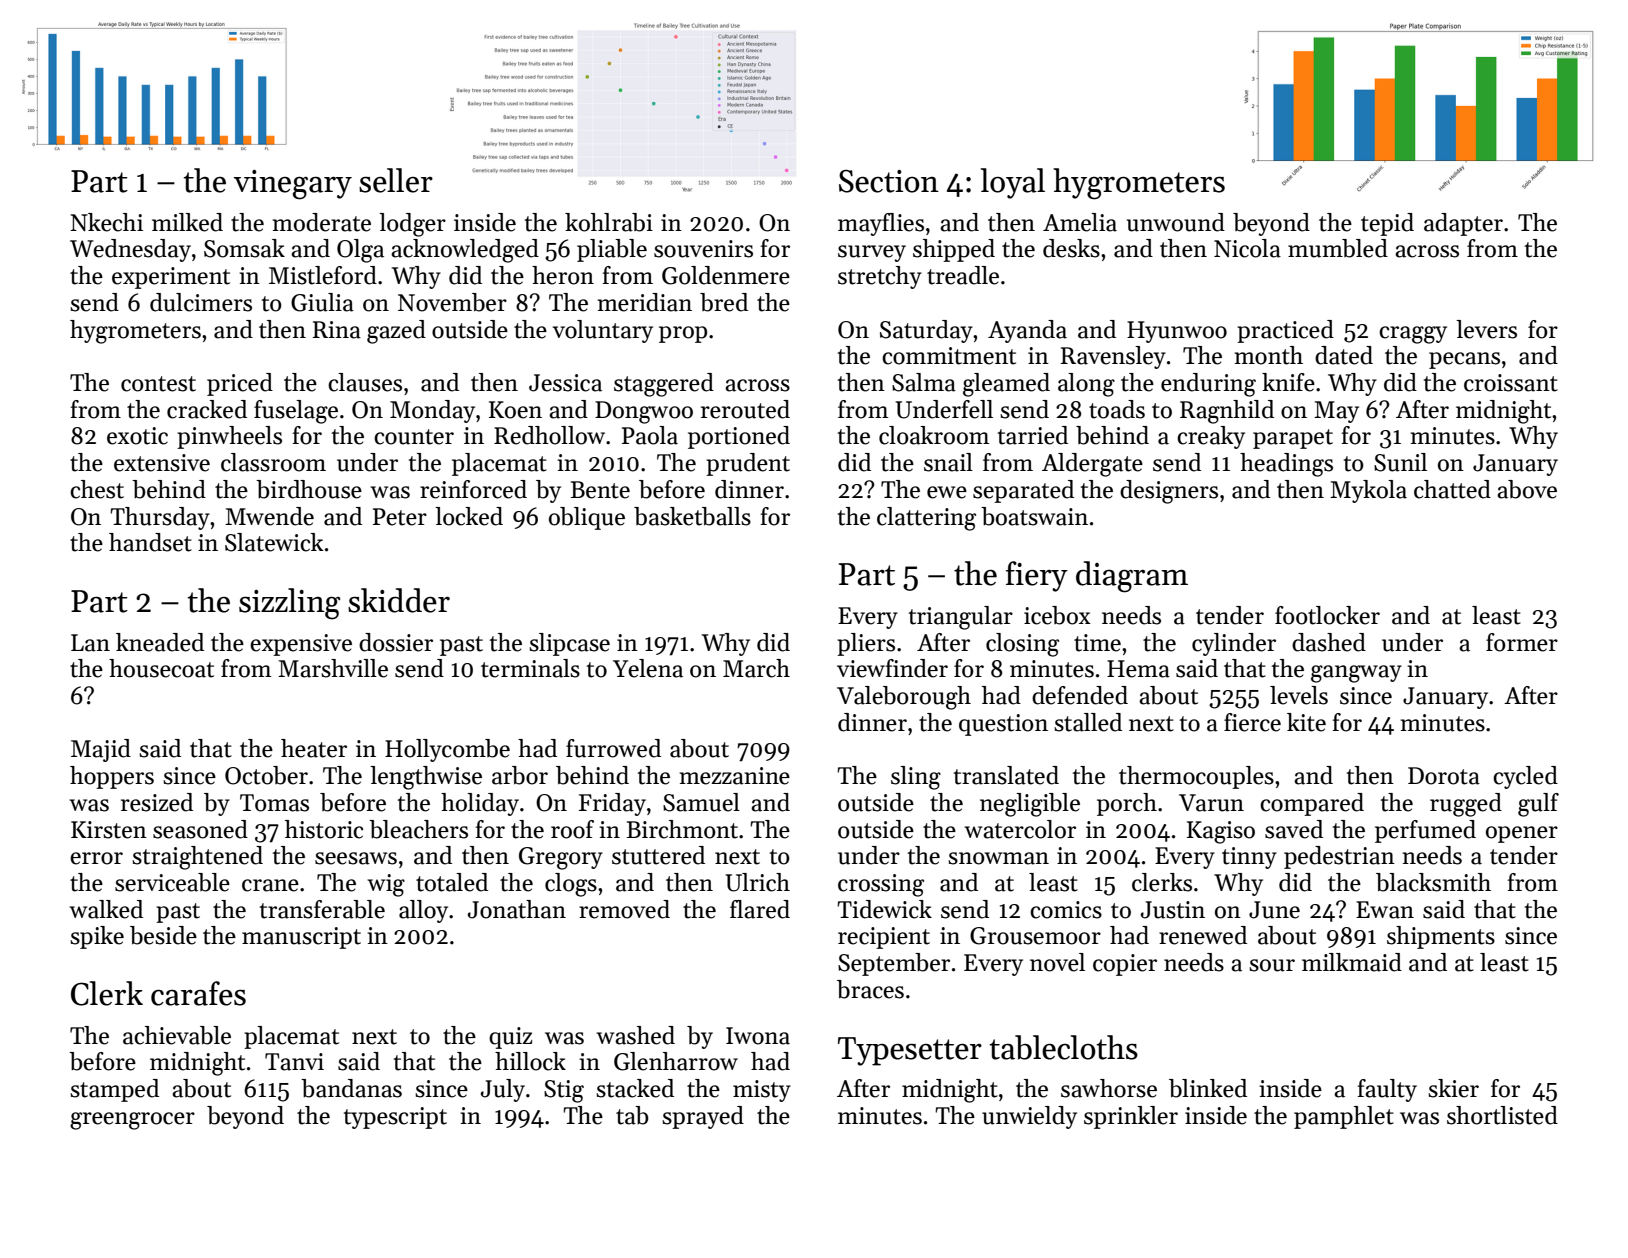 The width and height of the document is (1628, 1258). Describe the element at coordinates (101, 750) in the document. I see `Majid` at that location.
